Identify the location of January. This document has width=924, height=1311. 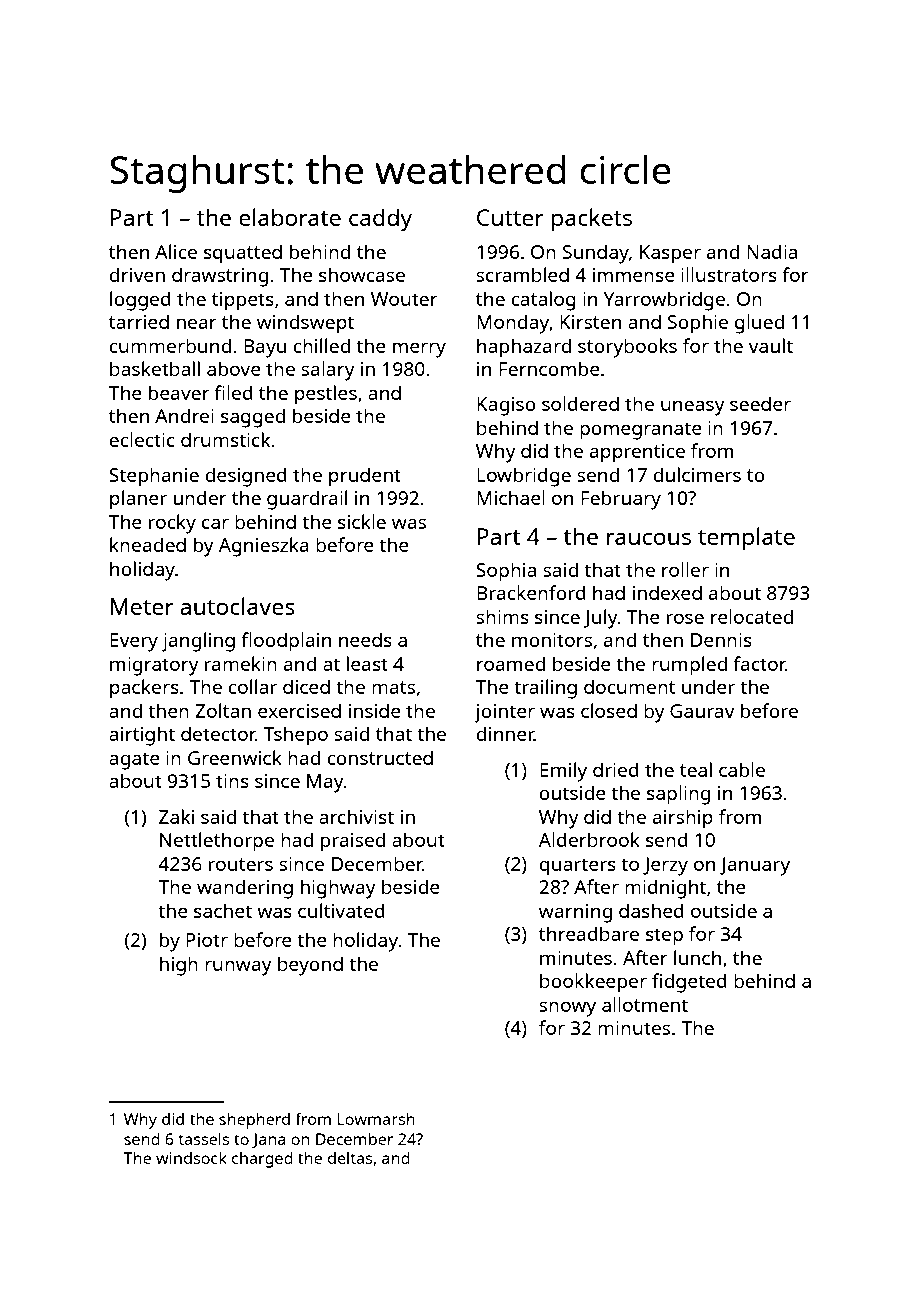
(755, 866).
